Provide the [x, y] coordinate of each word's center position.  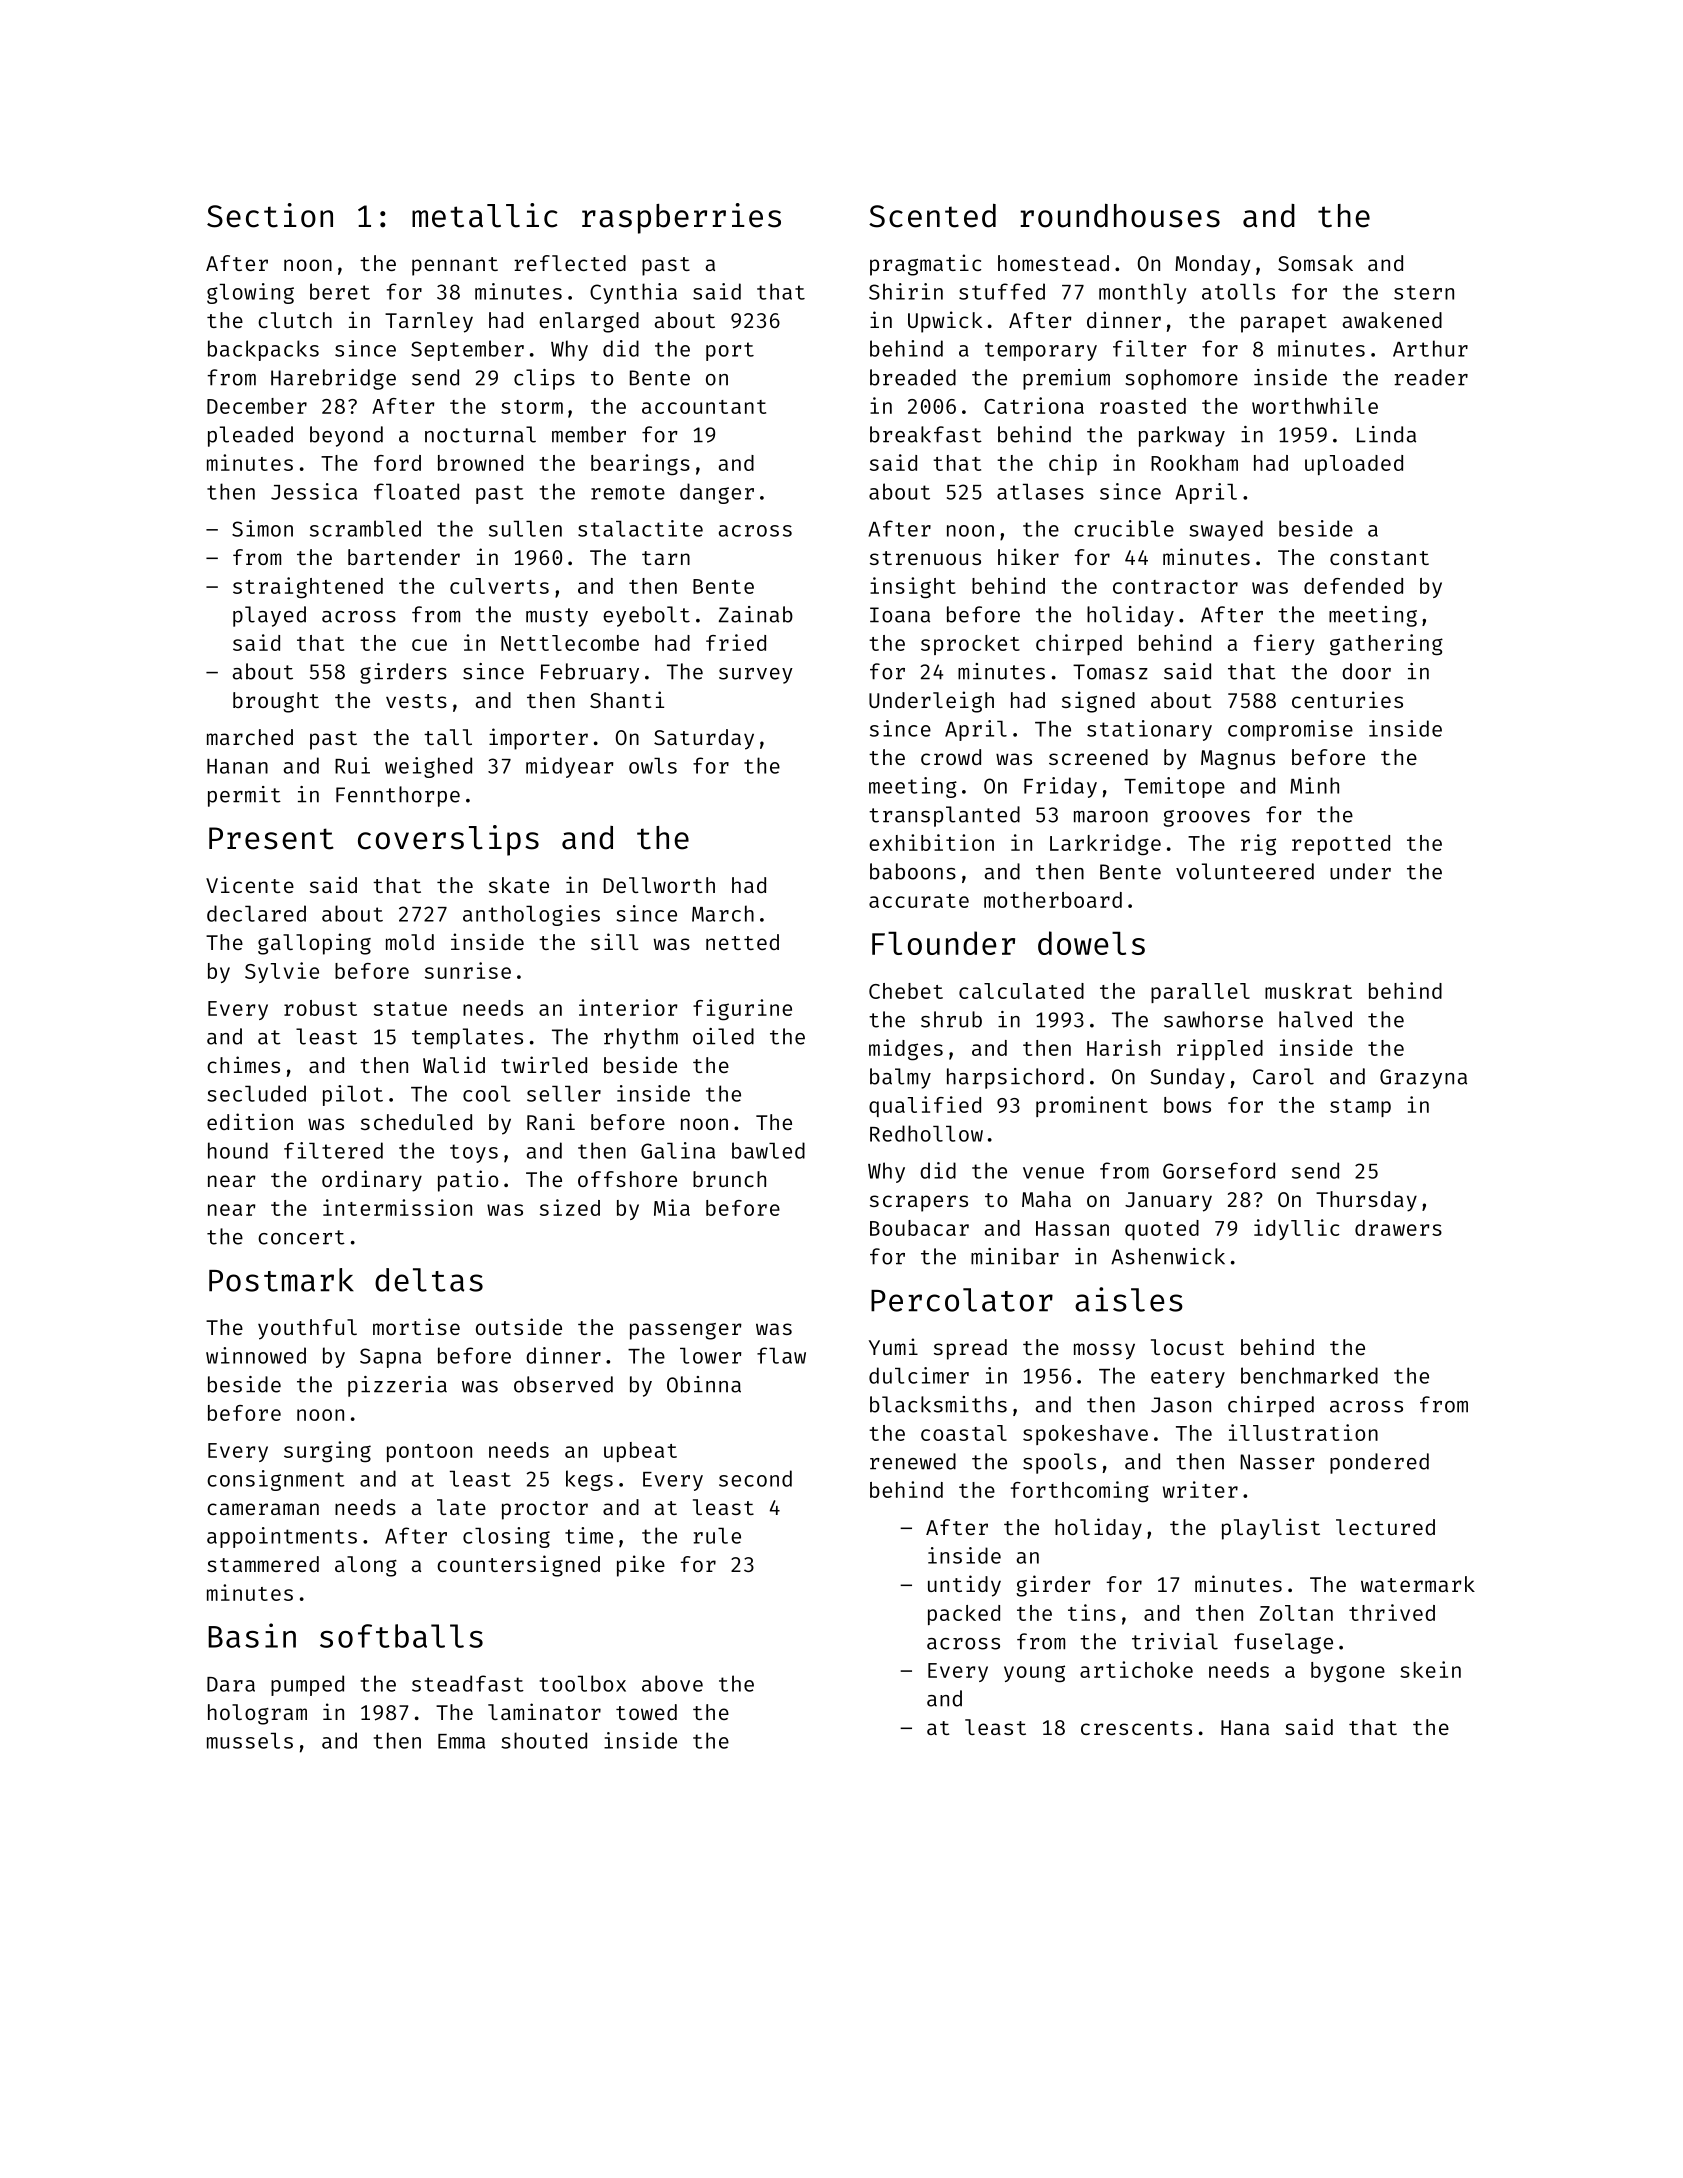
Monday [1212, 265]
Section [270, 215]
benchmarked [1309, 1375]
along [366, 1566]
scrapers [919, 1203]
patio [468, 1181]
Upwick [945, 322]
